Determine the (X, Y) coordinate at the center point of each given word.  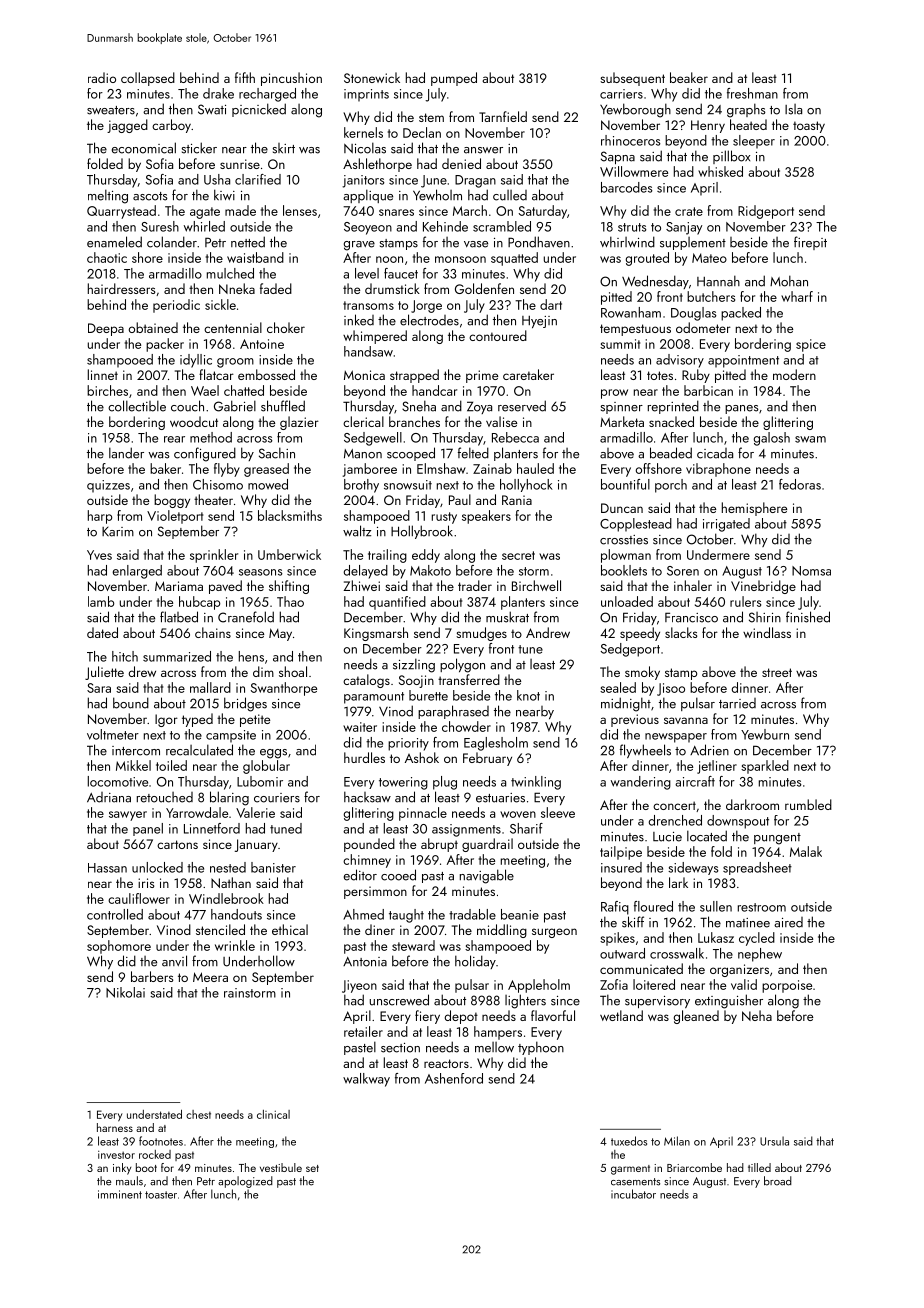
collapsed (148, 79)
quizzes (108, 486)
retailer (363, 1031)
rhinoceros (631, 140)
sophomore (119, 947)
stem (431, 117)
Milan (677, 1141)
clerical (363, 421)
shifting (289, 587)
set (312, 1168)
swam (810, 439)
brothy (361, 486)
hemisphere (754, 509)
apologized (245, 1182)
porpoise (787, 986)
